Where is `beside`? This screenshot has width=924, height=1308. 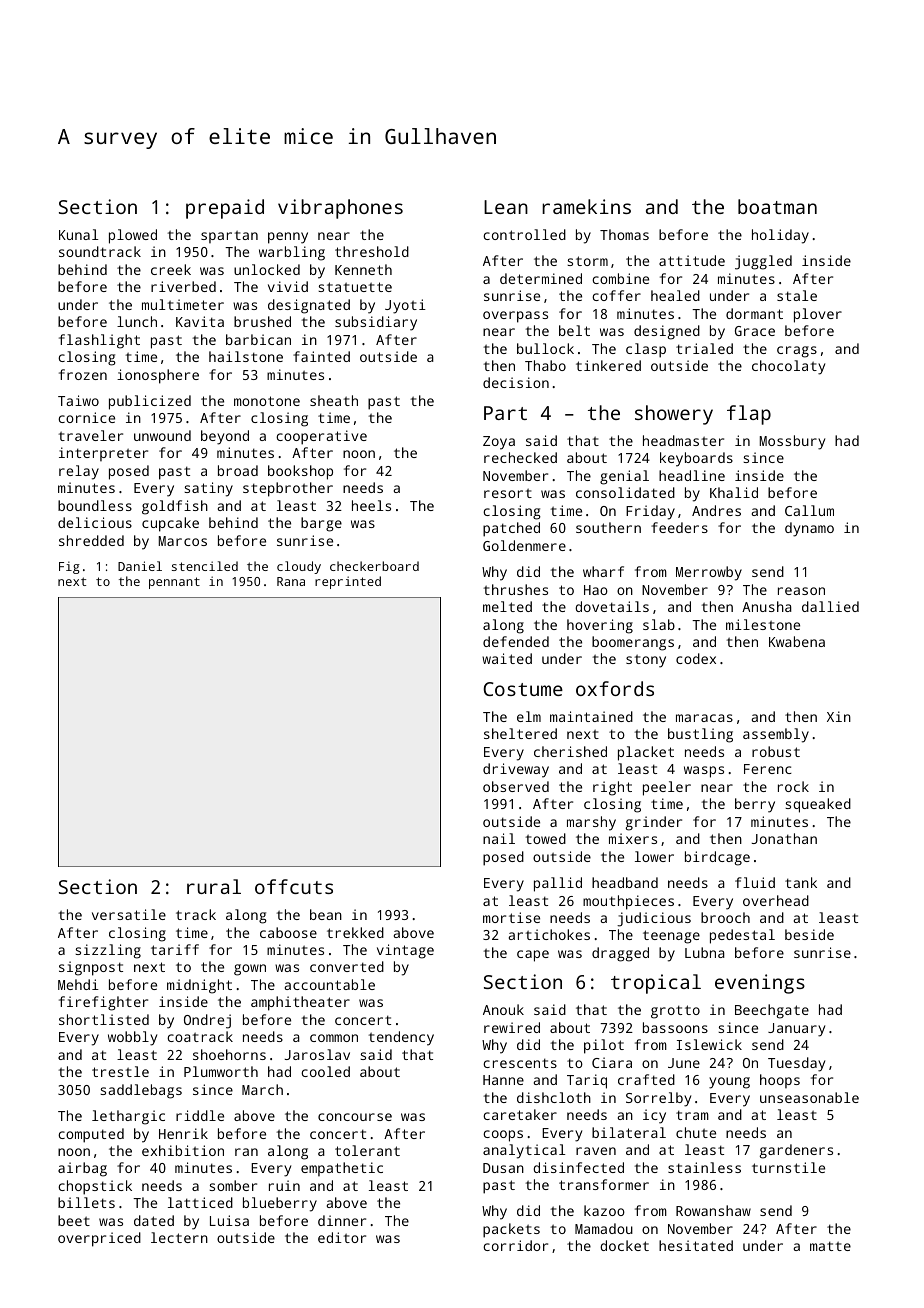
beside is located at coordinates (809, 934).
